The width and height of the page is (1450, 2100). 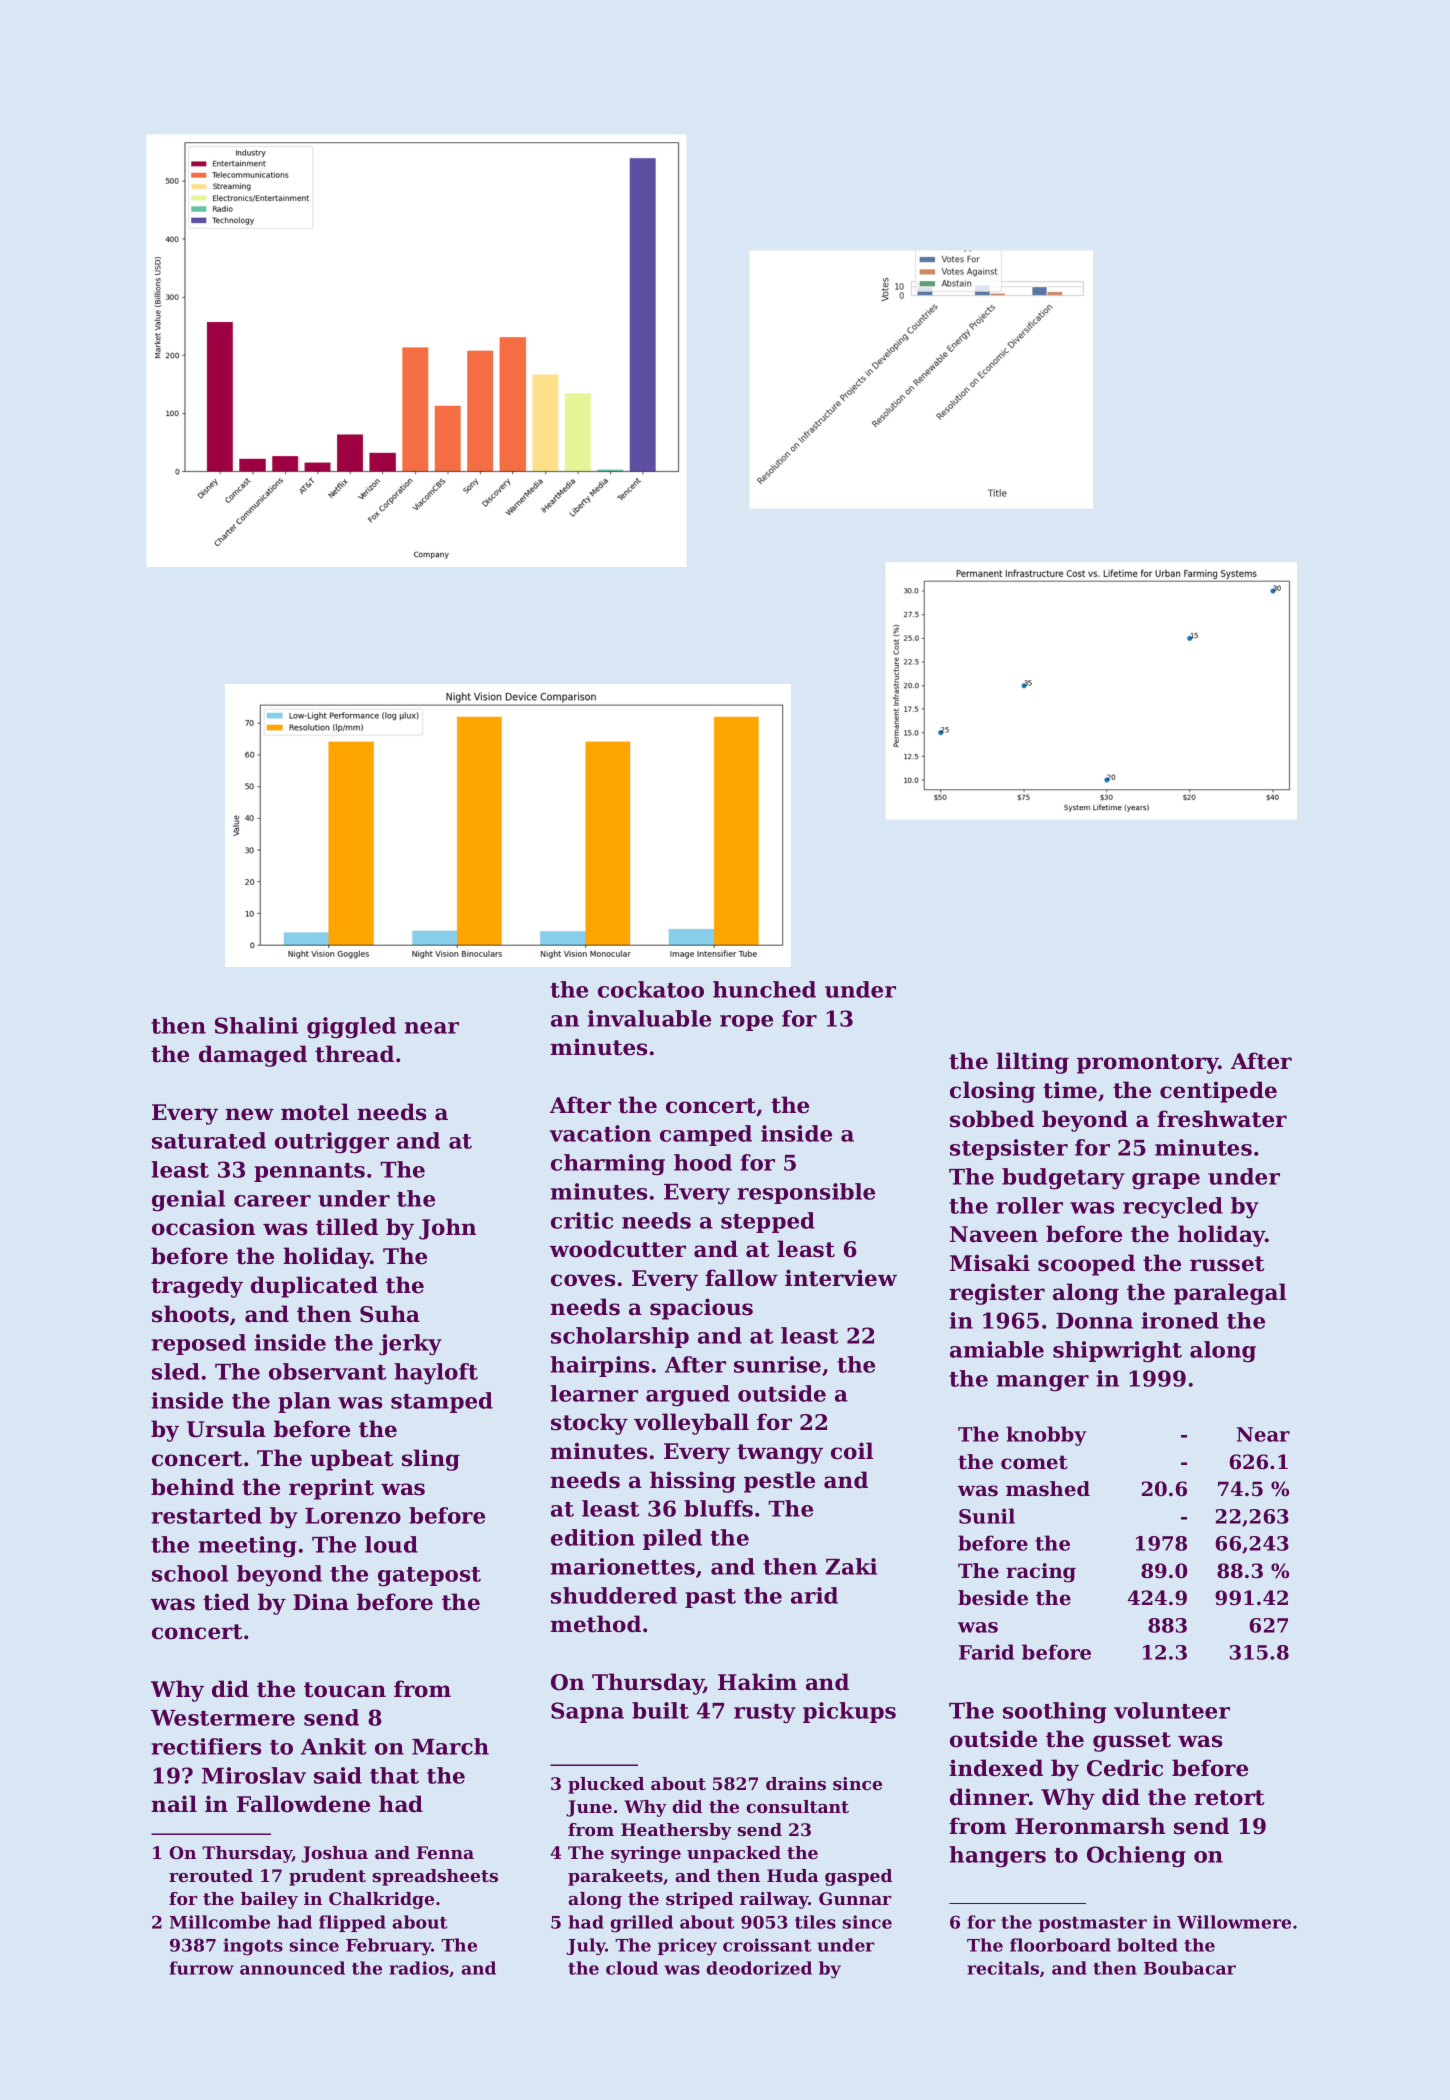 What do you see at coordinates (201, 1968) in the page?
I see `furrow` at bounding box center [201, 1968].
